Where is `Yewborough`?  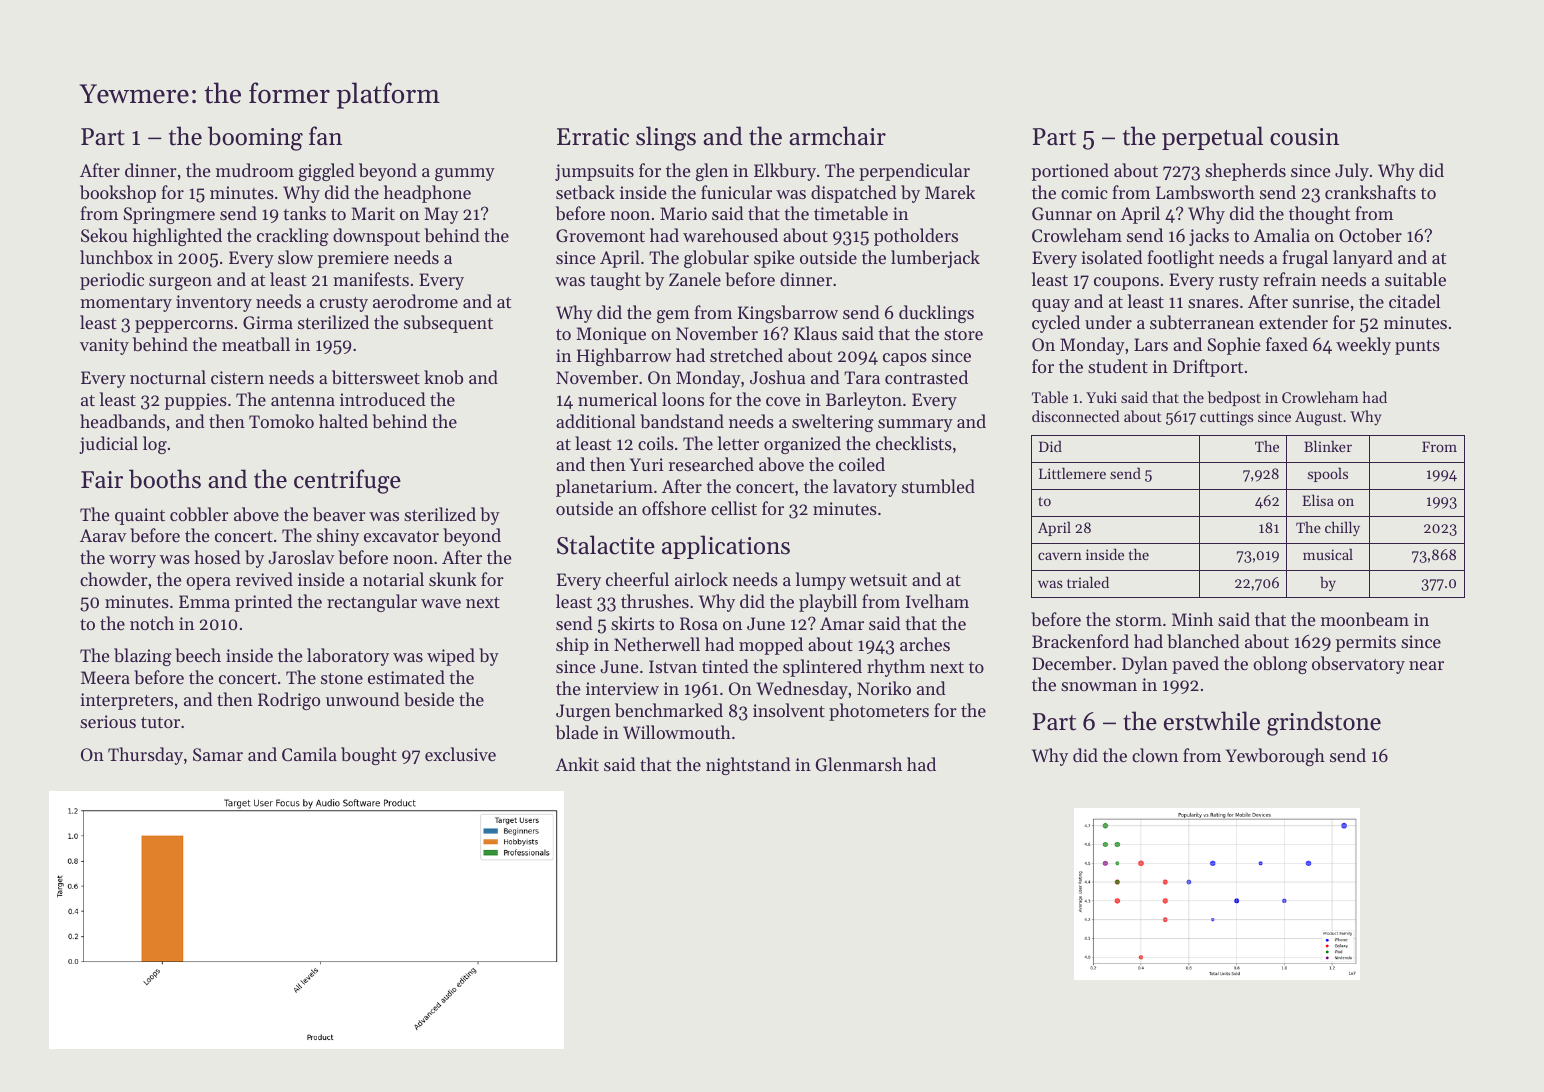
Yewborough is located at coordinates (1275, 757).
